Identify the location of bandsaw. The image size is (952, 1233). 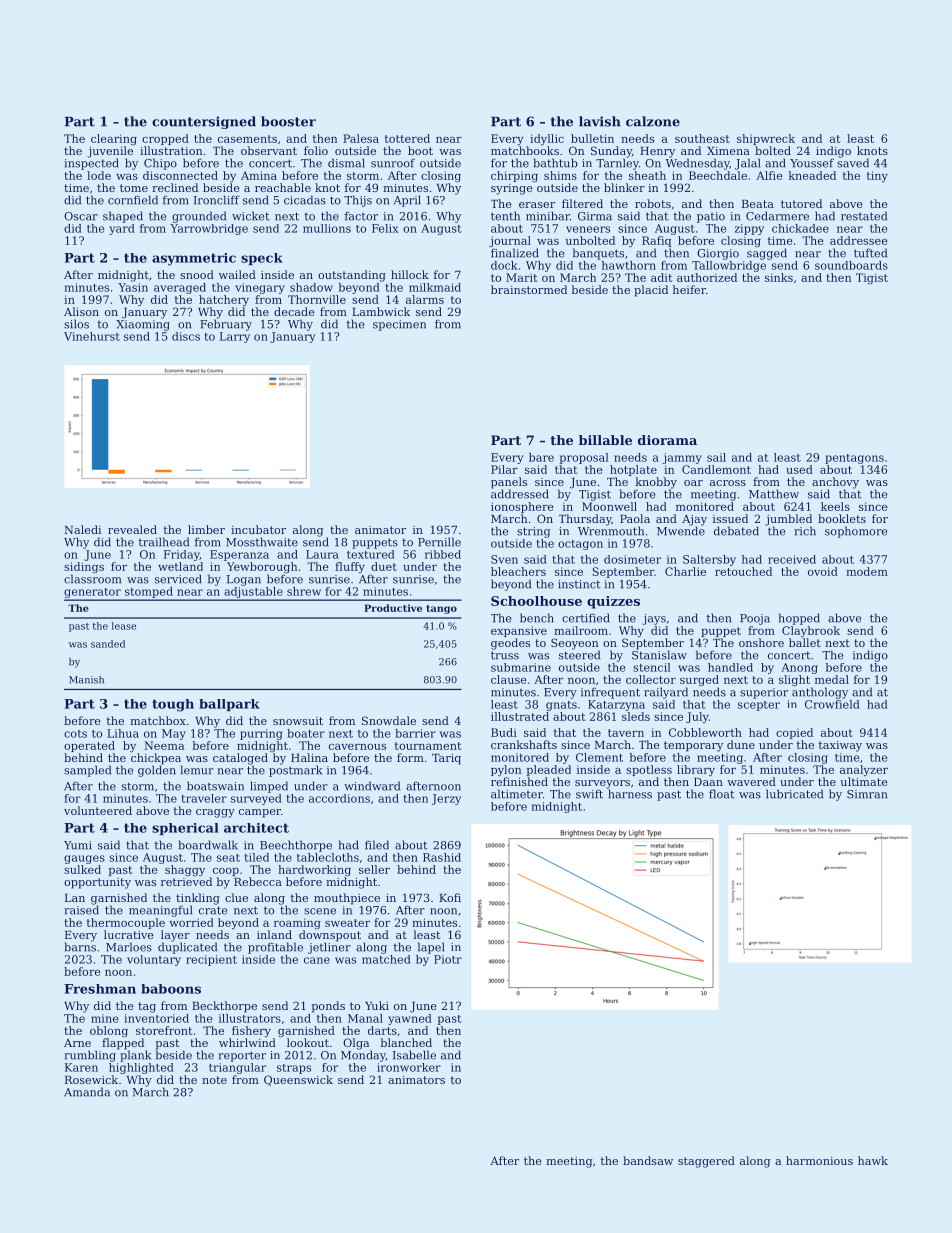
(648, 1160).
